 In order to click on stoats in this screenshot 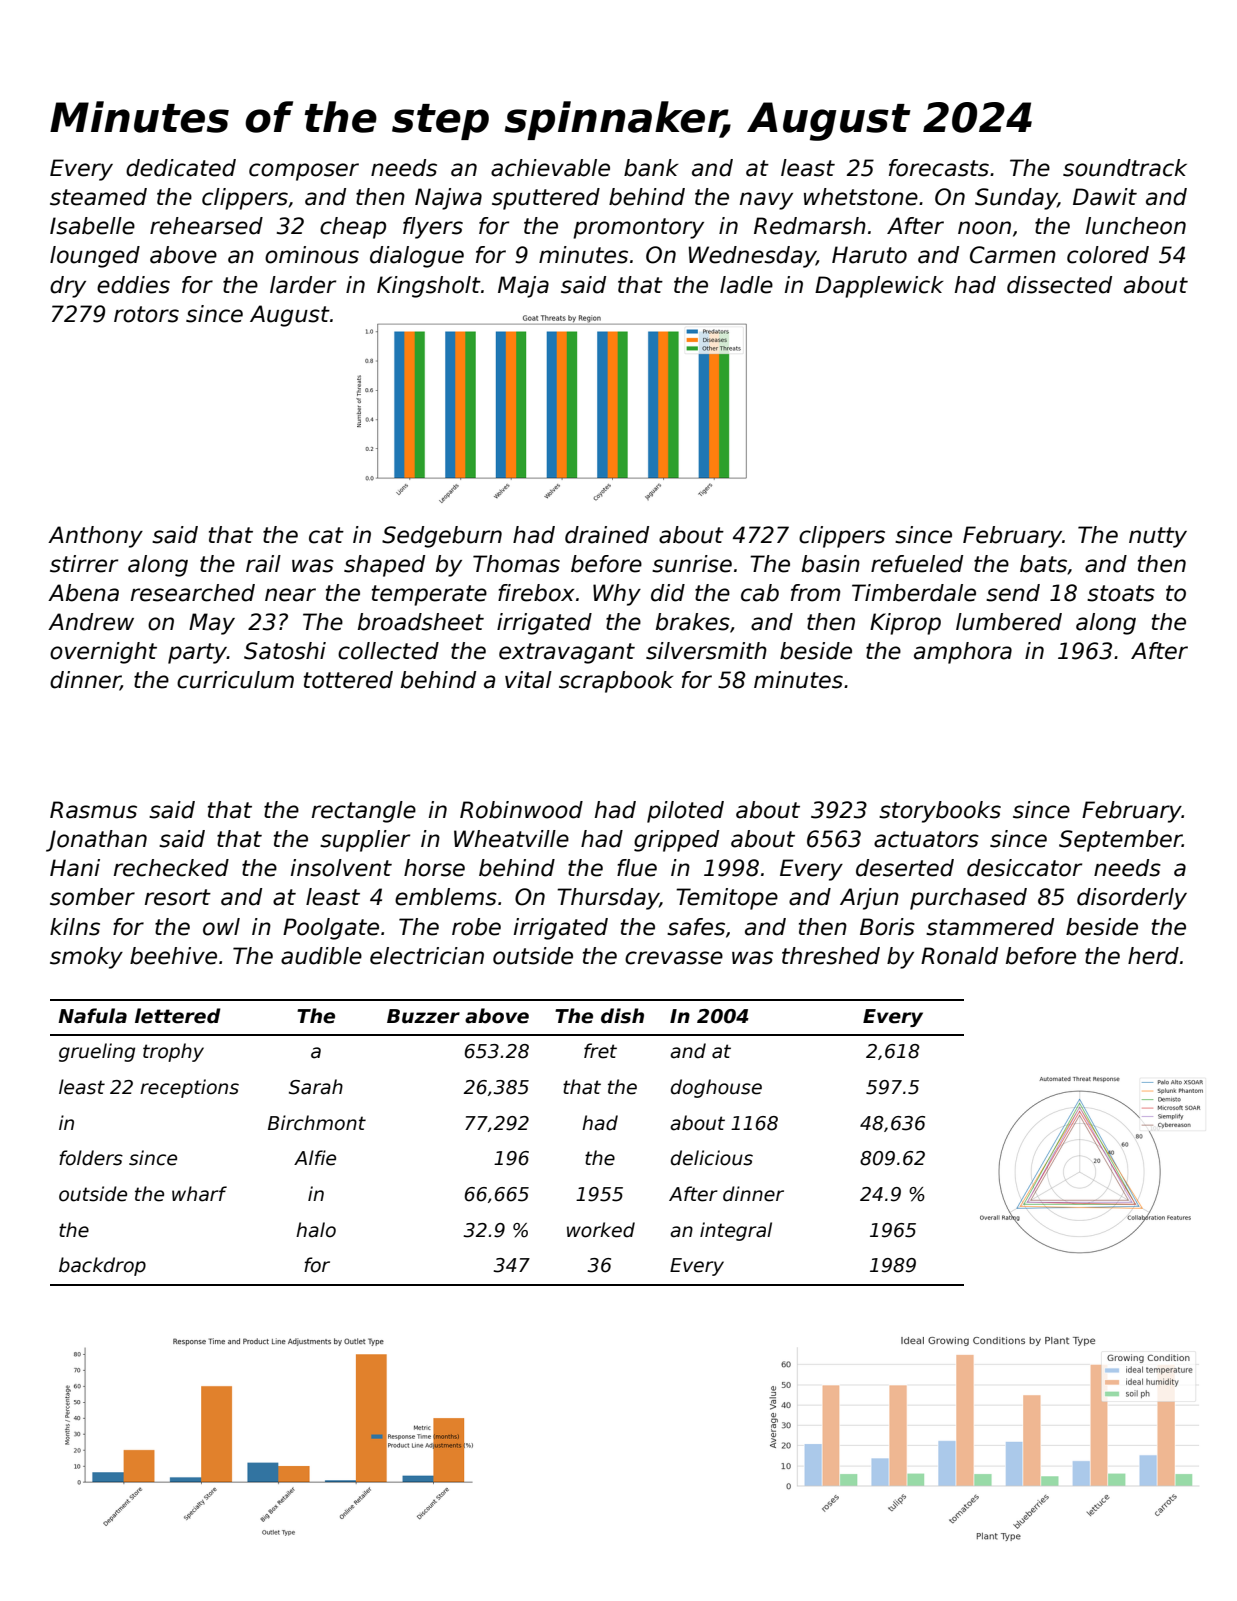, I will do `click(1121, 593)`.
